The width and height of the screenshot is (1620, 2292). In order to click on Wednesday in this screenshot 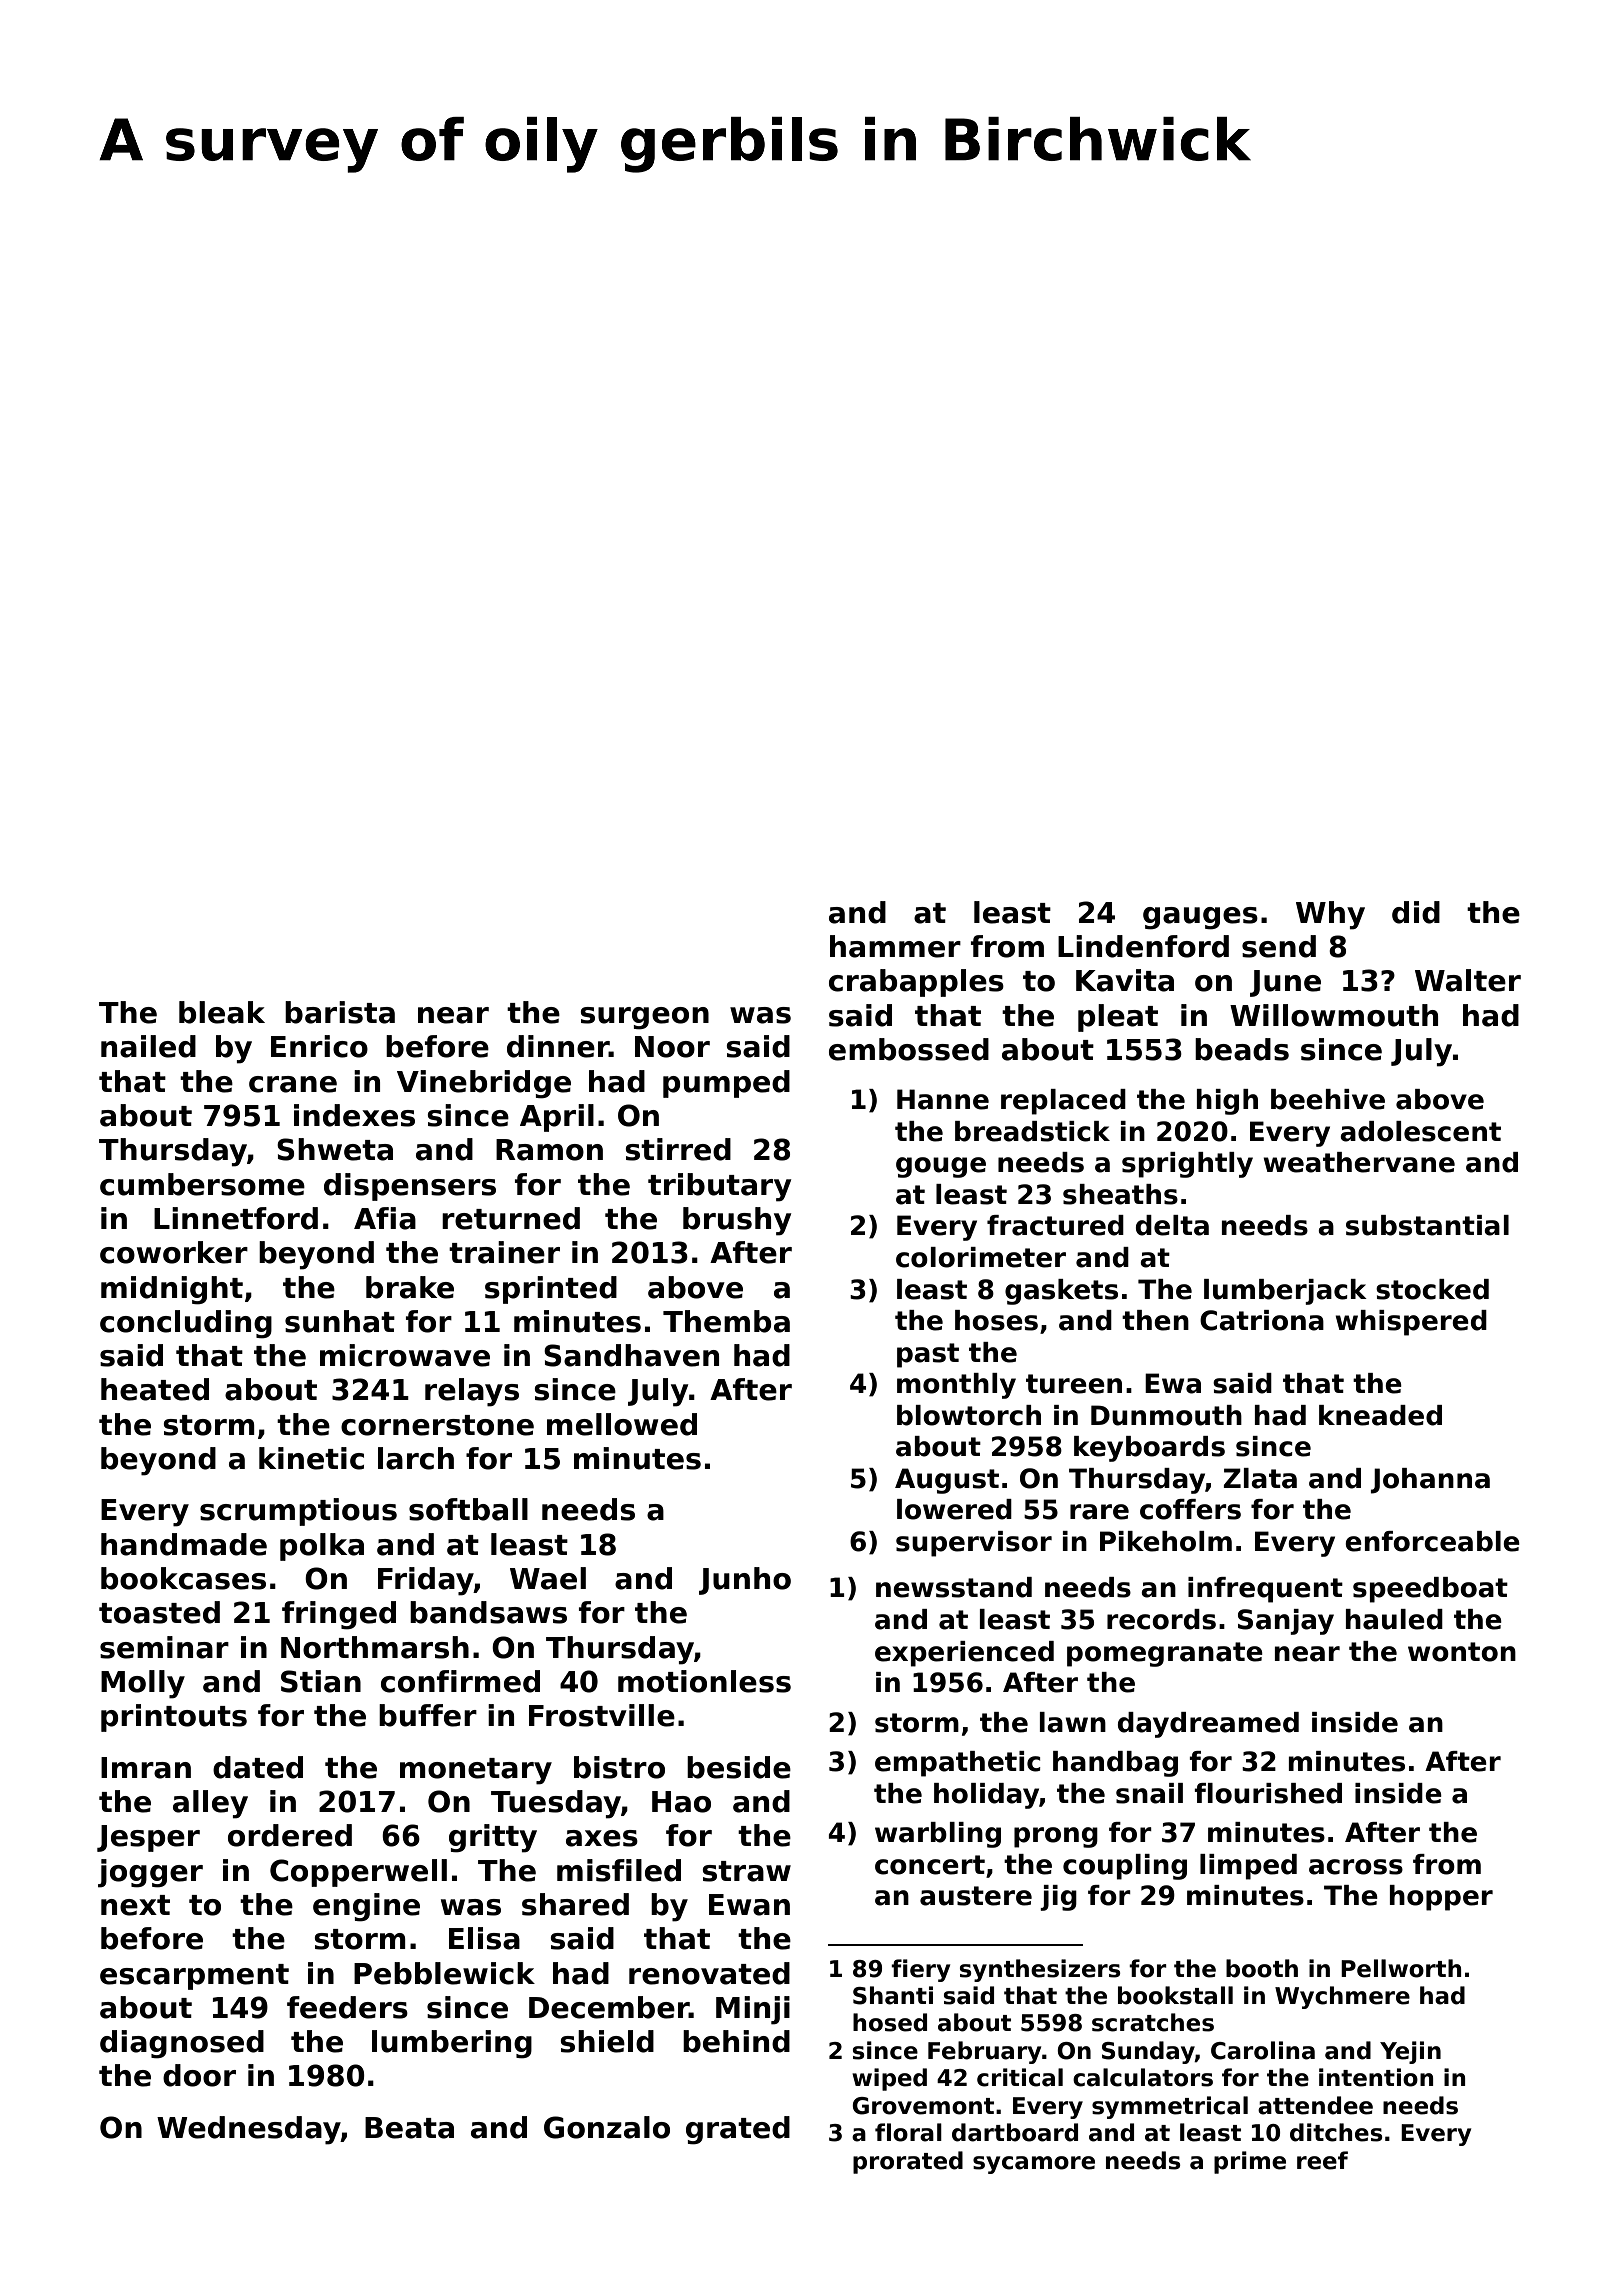, I will do `click(249, 2130)`.
